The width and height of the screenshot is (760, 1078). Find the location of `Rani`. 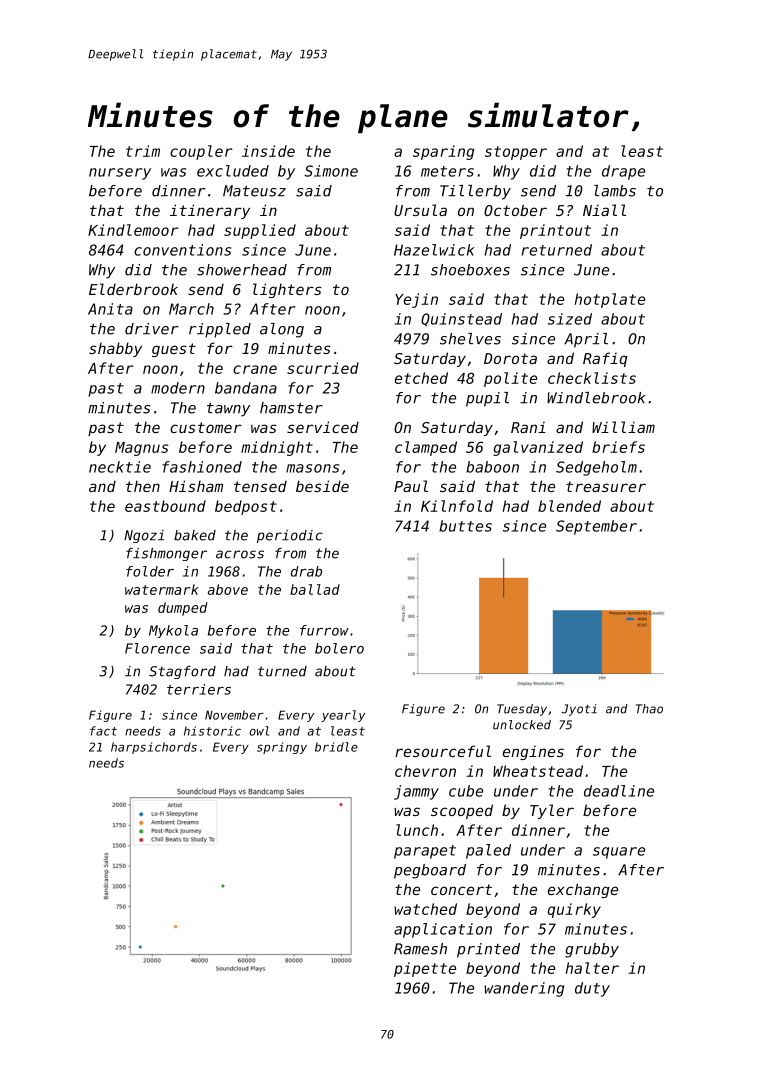

Rani is located at coordinates (528, 427).
